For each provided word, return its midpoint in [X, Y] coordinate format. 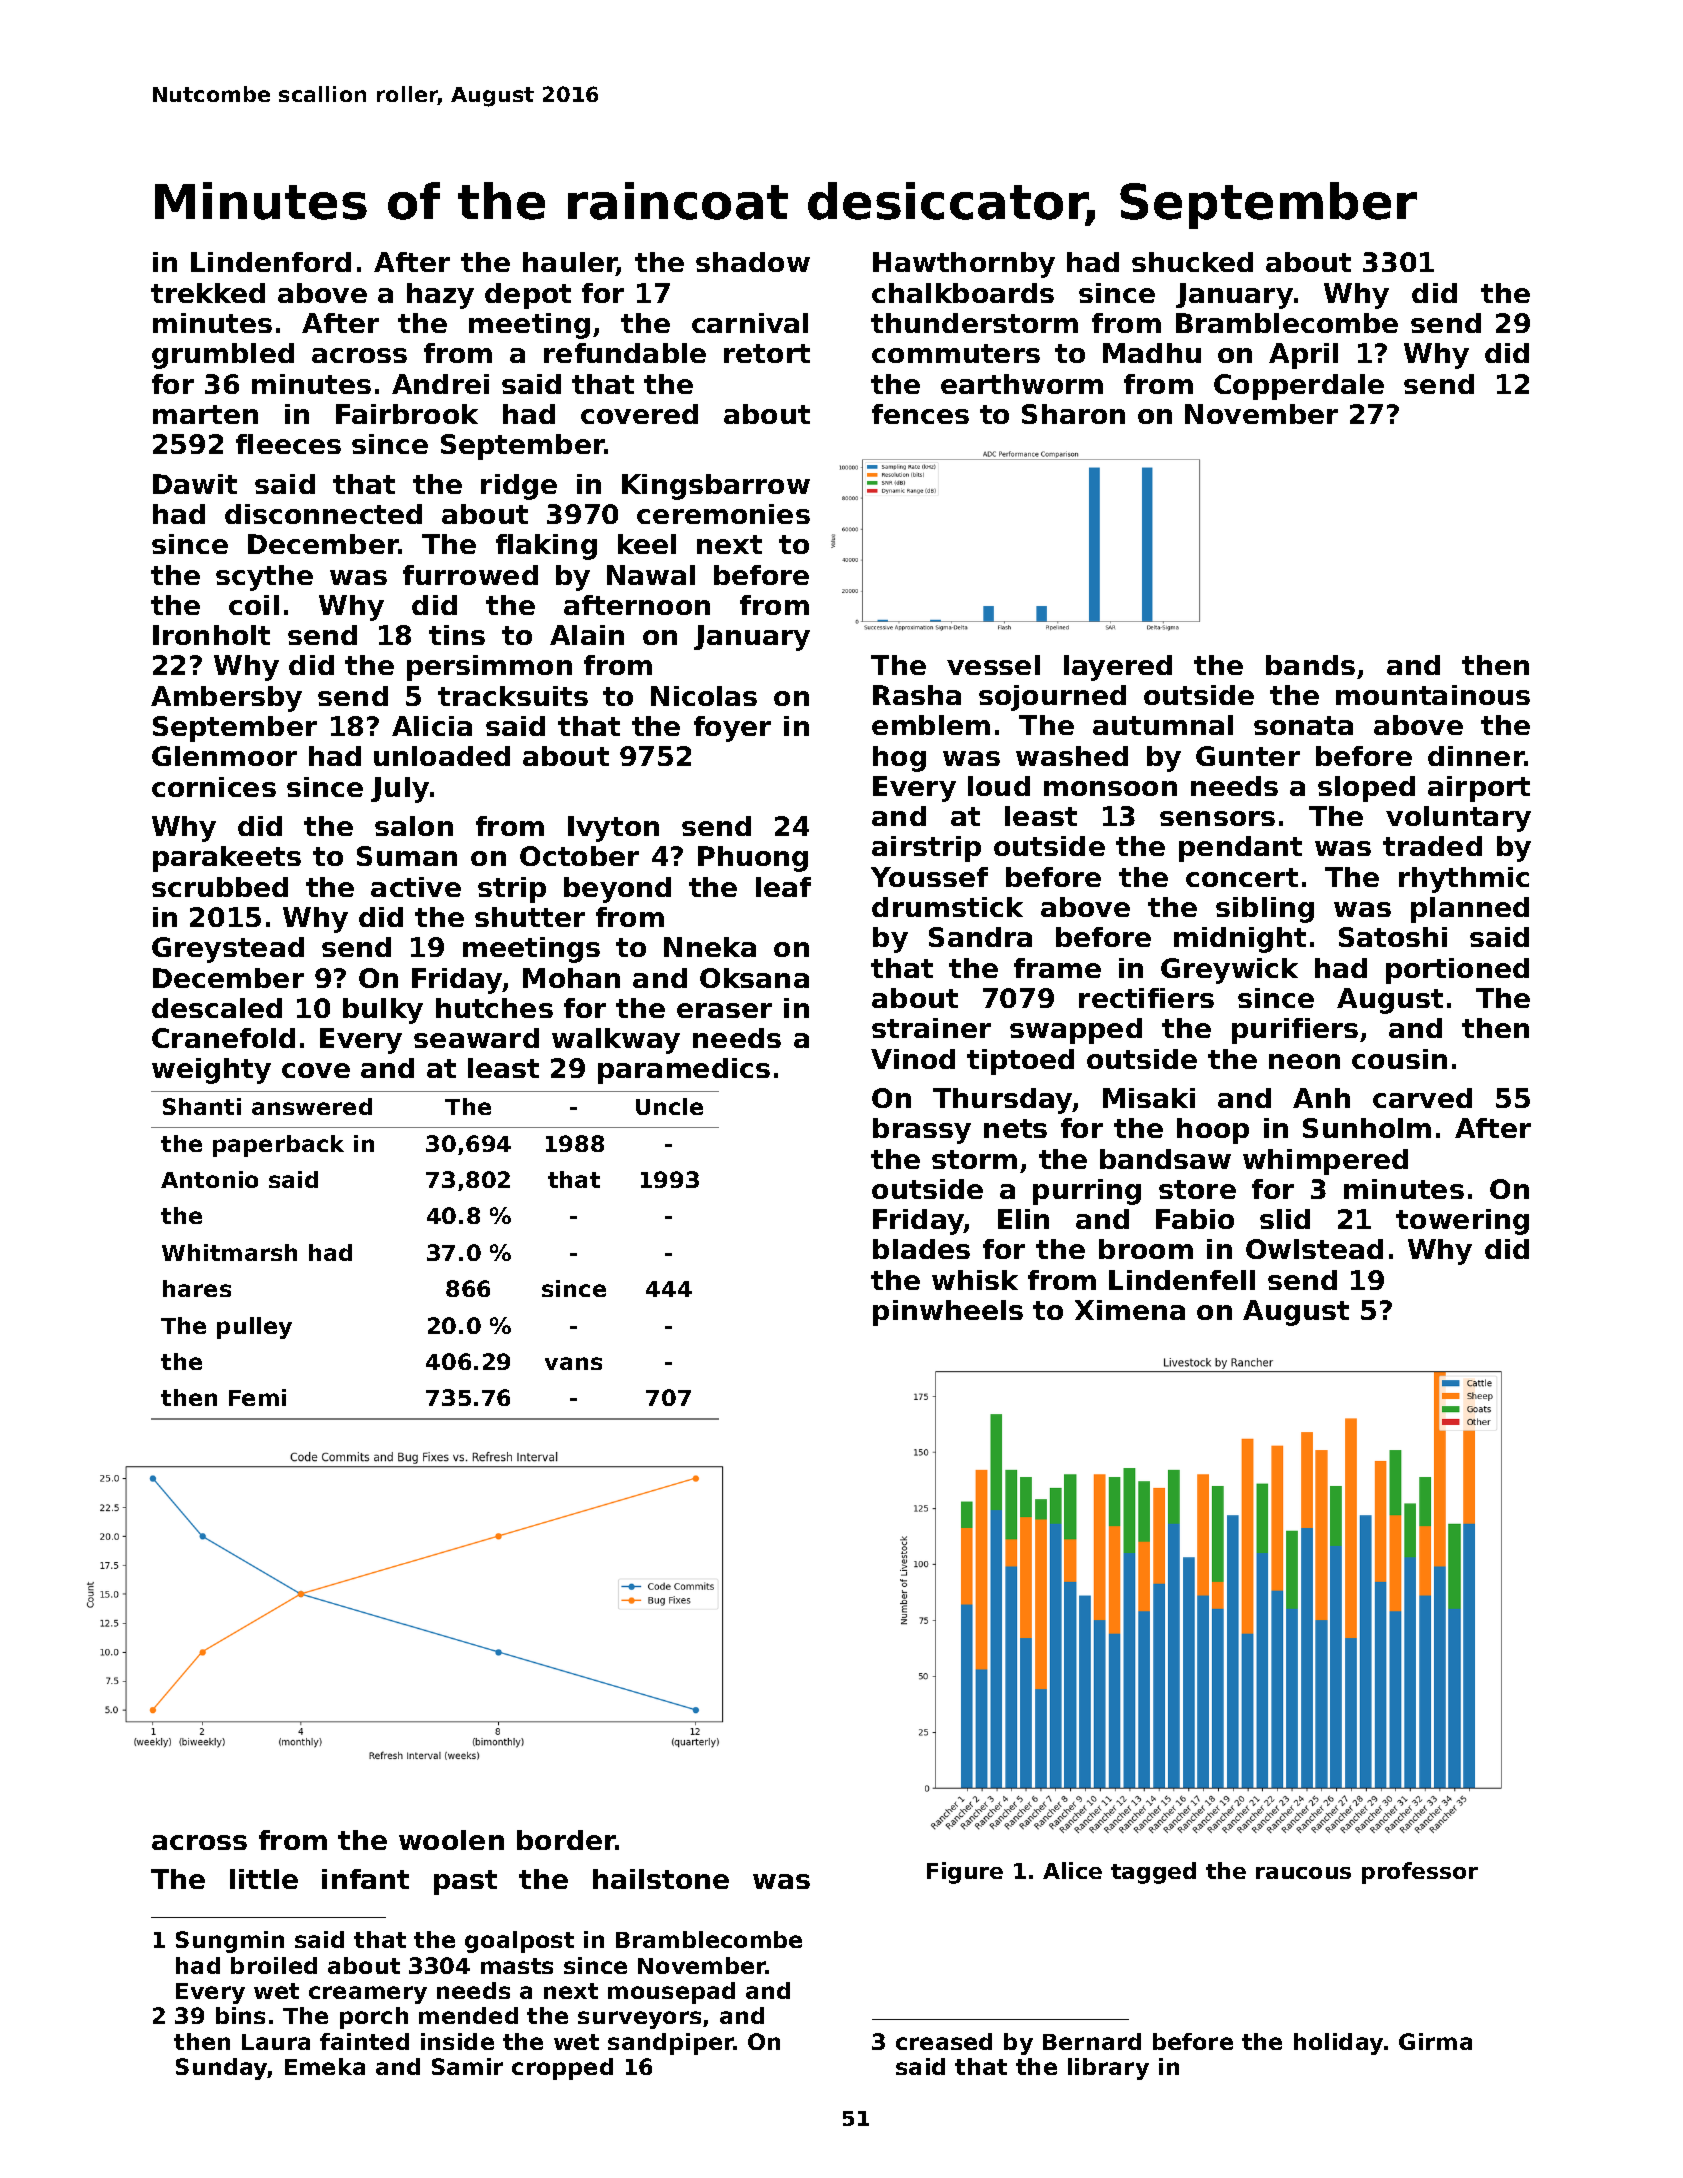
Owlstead [1314, 1249]
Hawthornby [964, 265]
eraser [724, 1010]
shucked [1192, 262]
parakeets [227, 859]
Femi [257, 1397]
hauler [570, 264]
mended [468, 2015]
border [566, 1840]
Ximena [1130, 1310]
